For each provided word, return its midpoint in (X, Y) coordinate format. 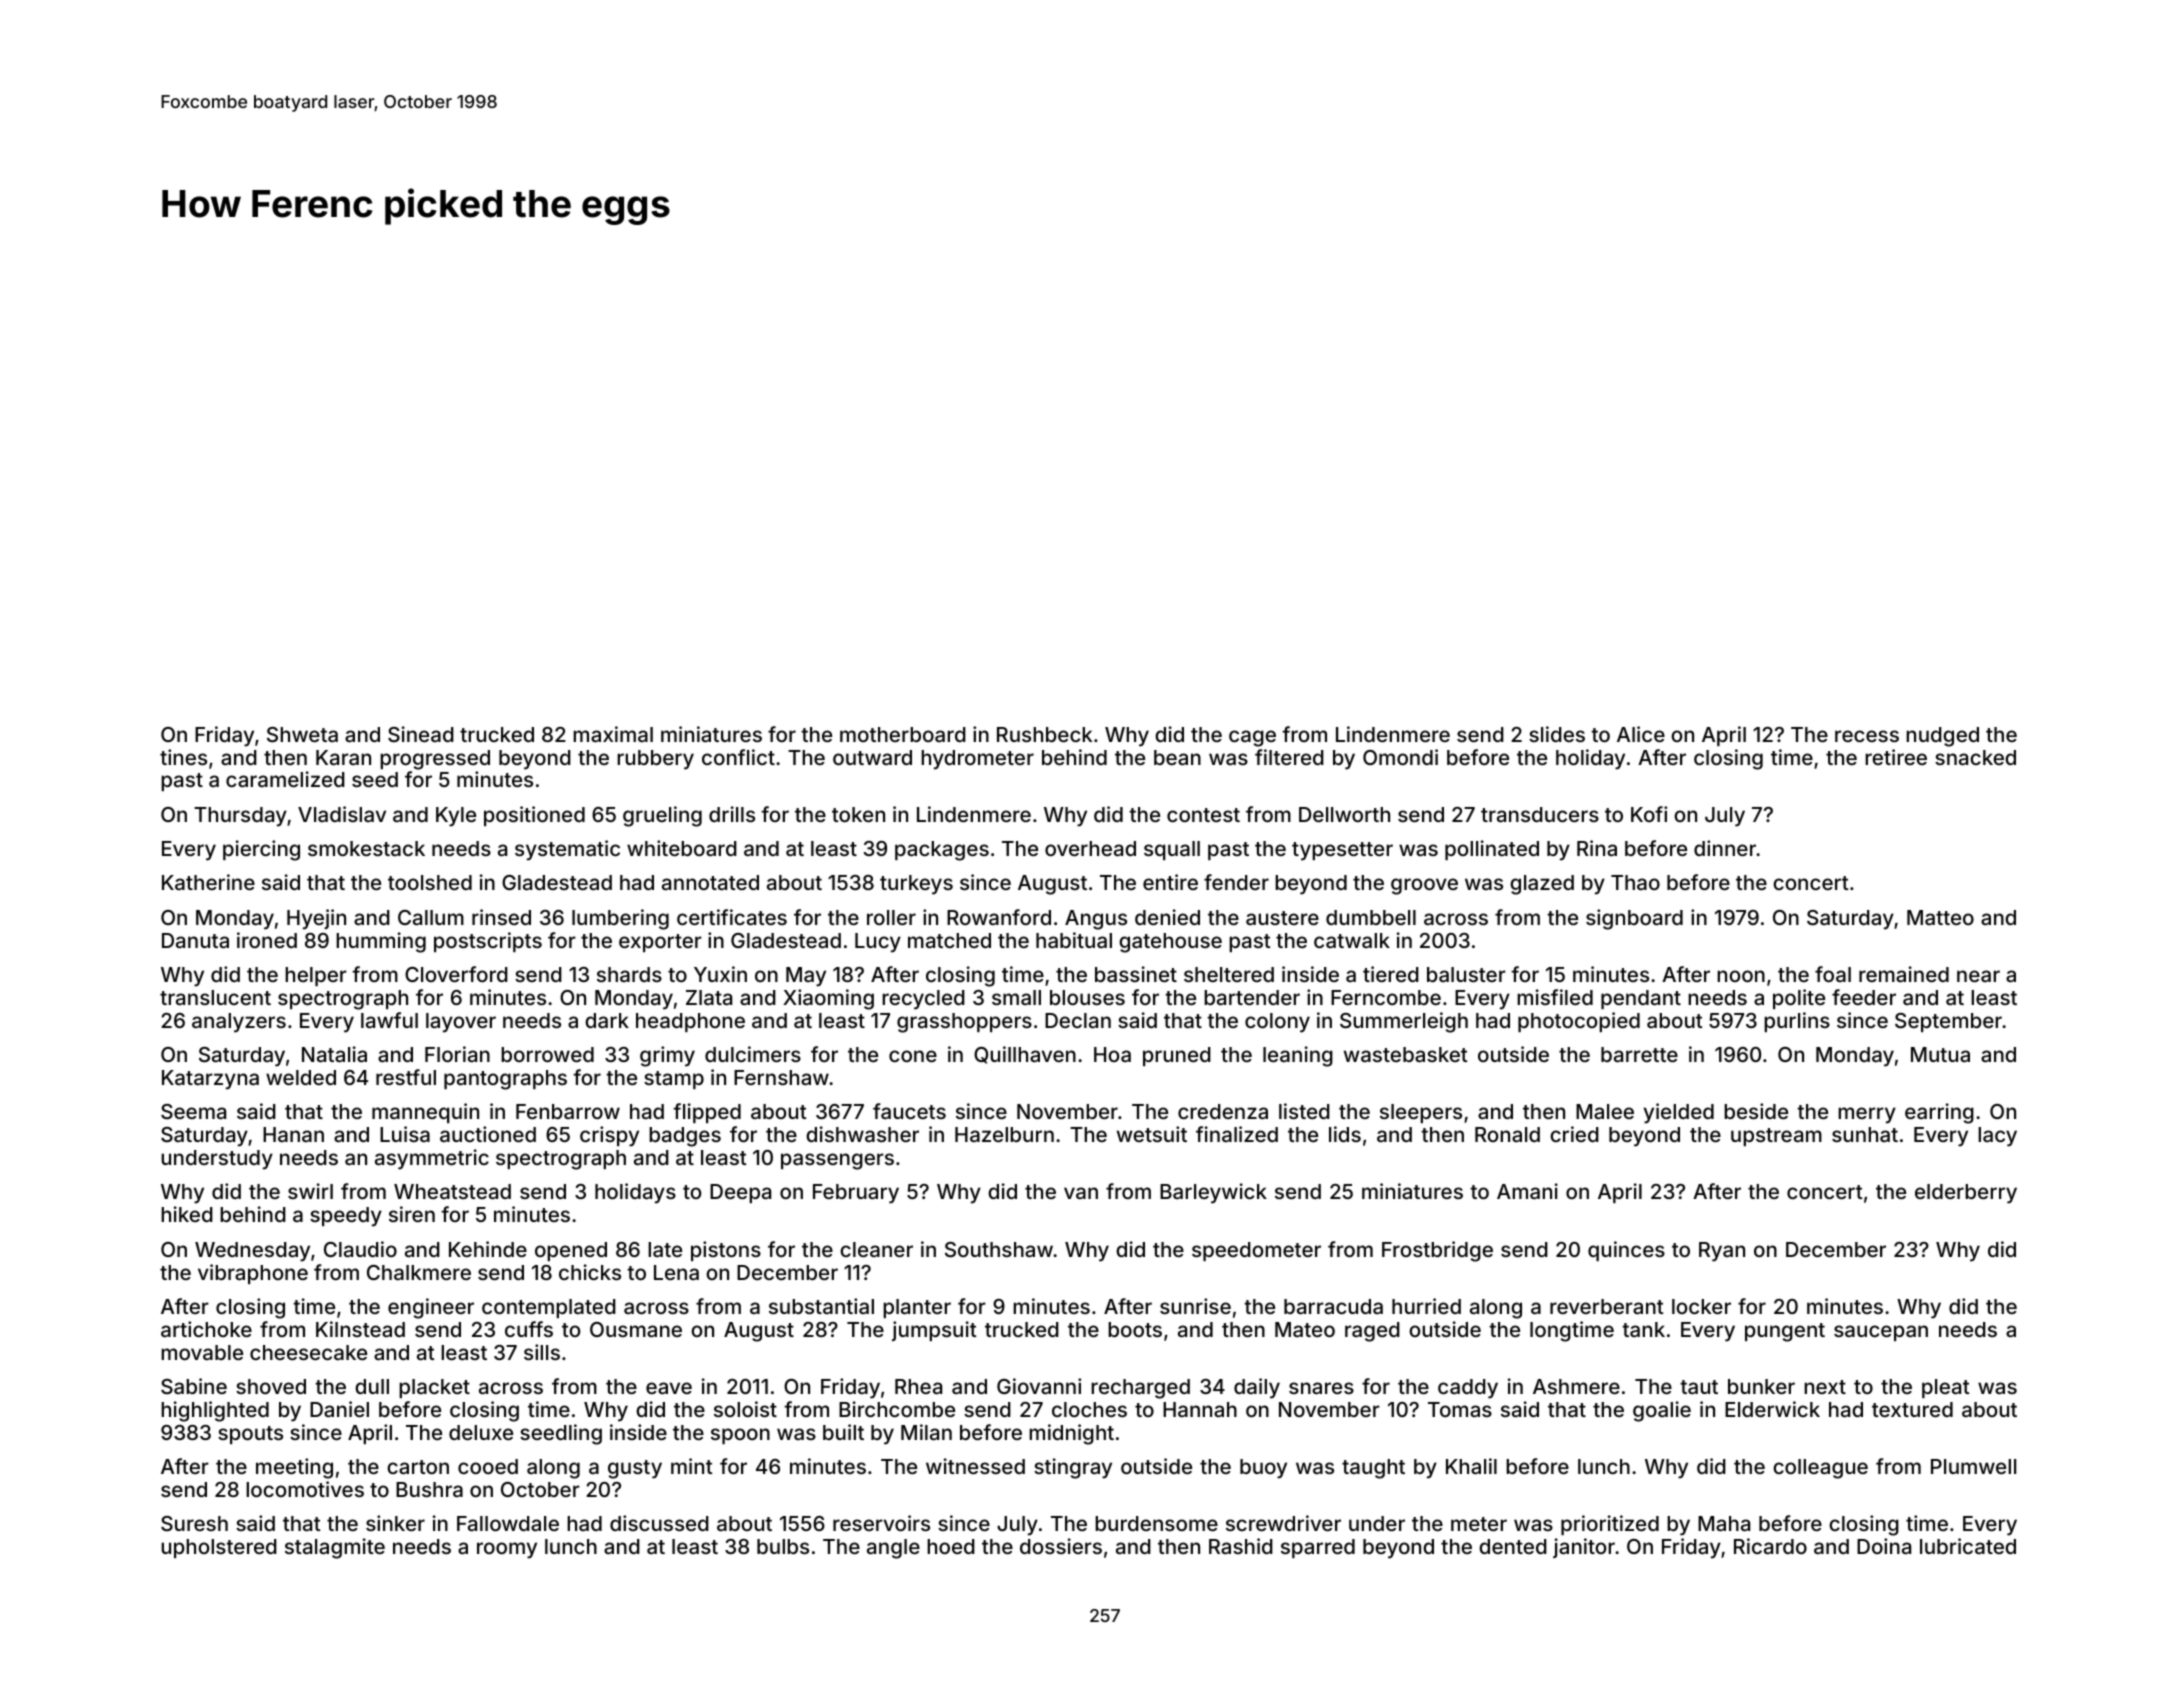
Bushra (429, 1489)
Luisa (405, 1134)
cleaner (876, 1249)
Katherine (208, 882)
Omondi (1400, 757)
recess (1867, 736)
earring (1939, 1113)
